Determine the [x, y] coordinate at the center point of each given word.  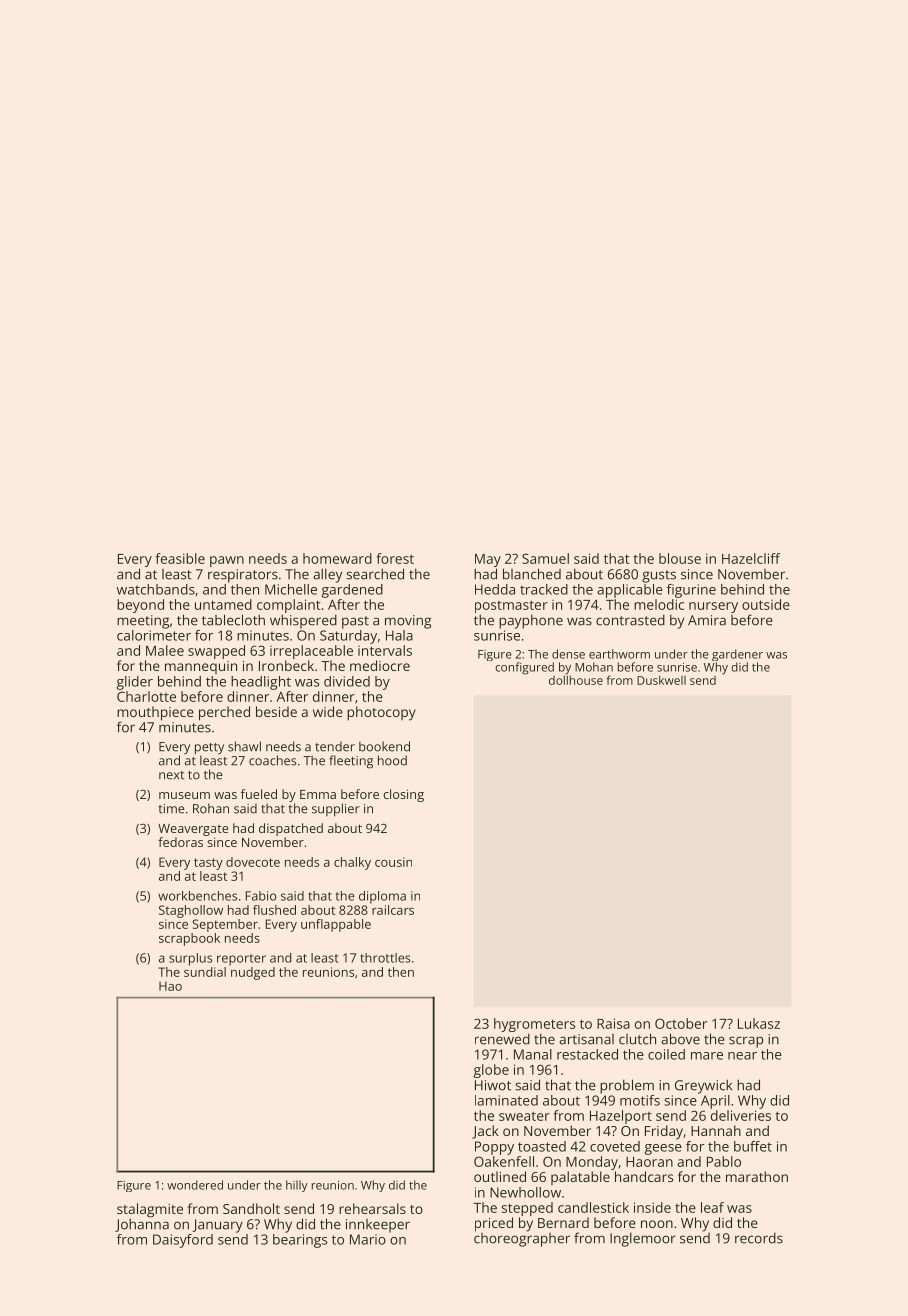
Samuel [545, 558]
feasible [180, 558]
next [171, 775]
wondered [195, 1185]
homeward [337, 558]
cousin [393, 862]
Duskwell [661, 680]
